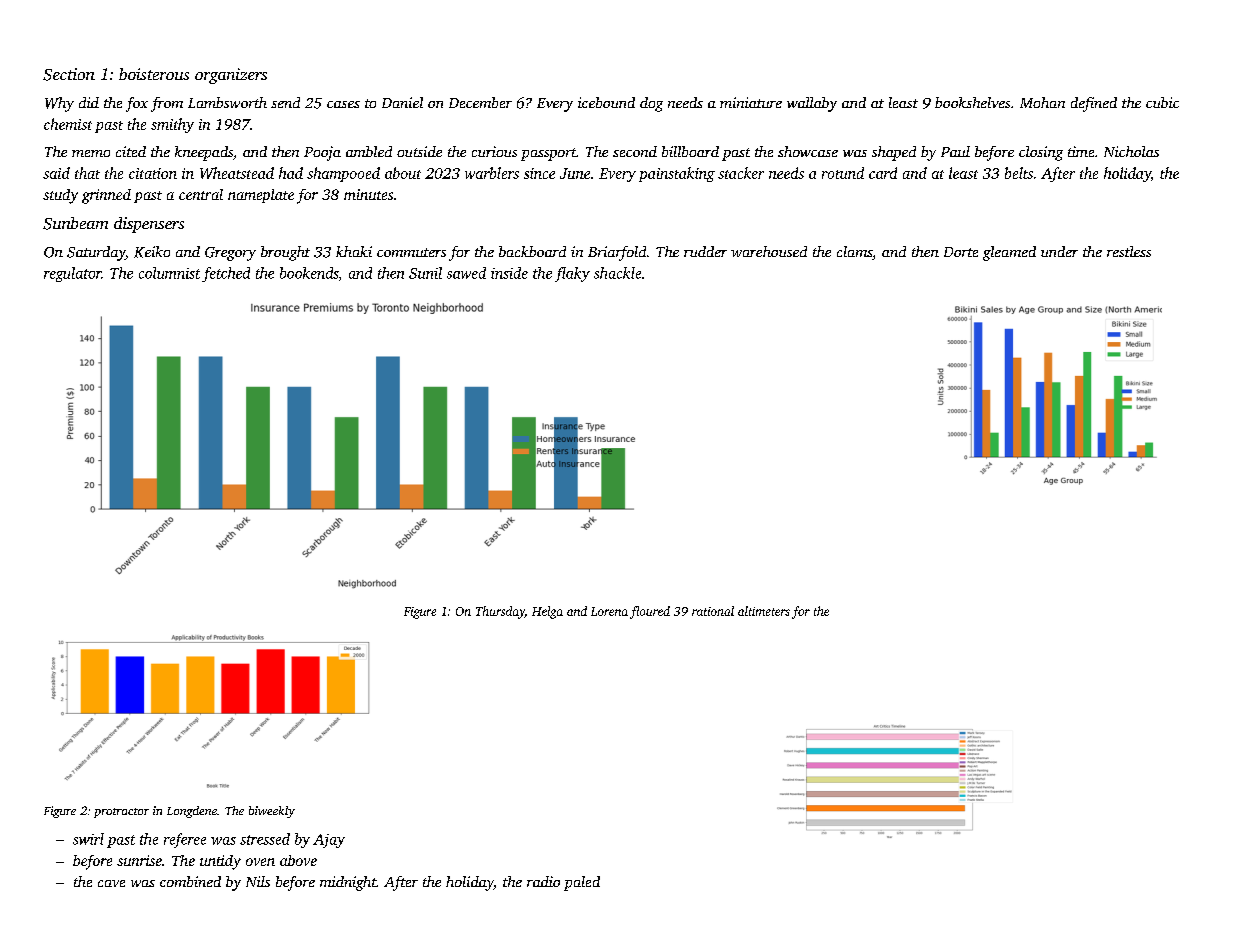  I want to click on wallaby, so click(812, 104).
